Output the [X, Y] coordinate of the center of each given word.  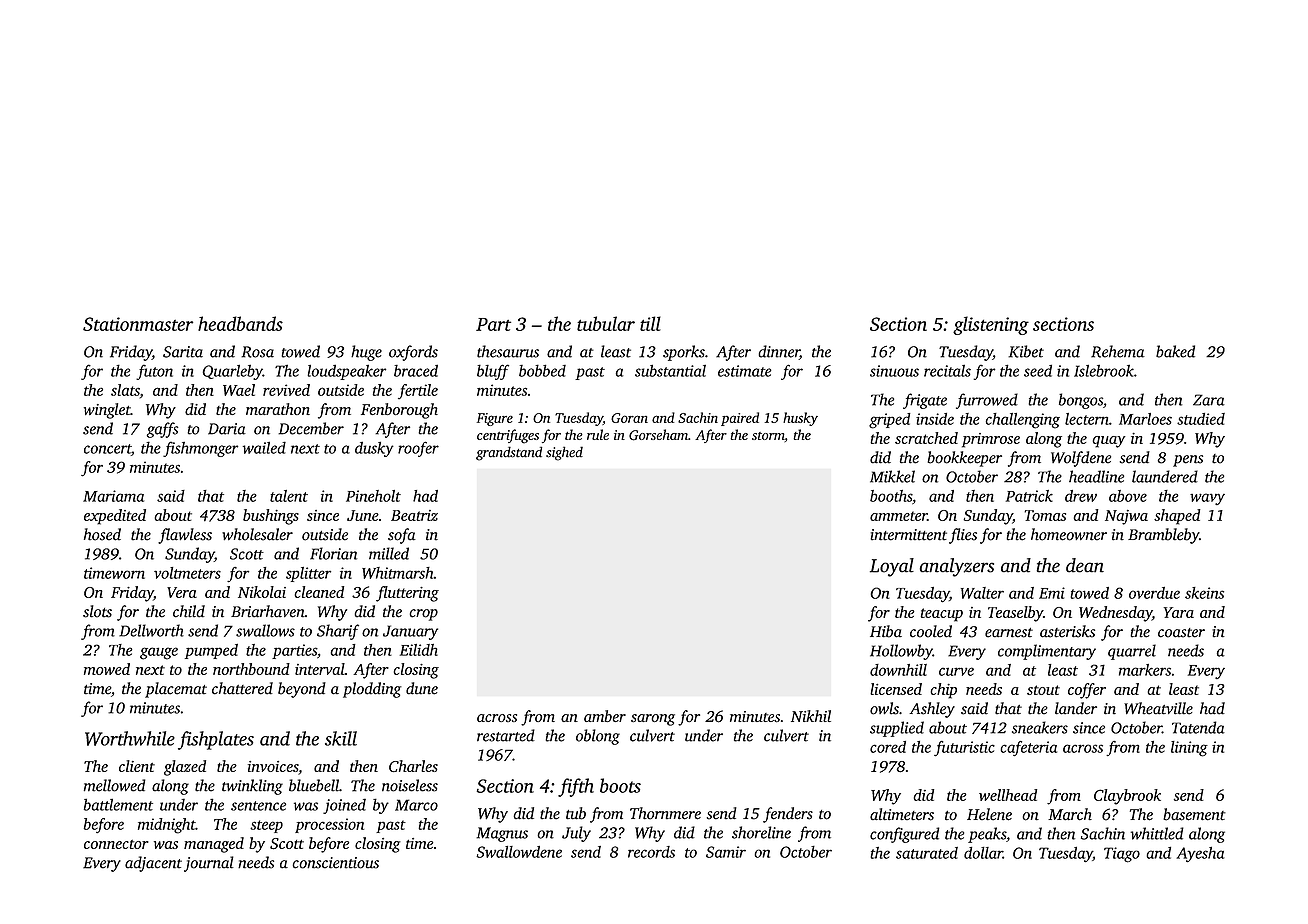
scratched [926, 438]
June [363, 515]
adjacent [153, 864]
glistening [991, 325]
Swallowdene [519, 852]
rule [598, 434]
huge [366, 353]
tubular [606, 323]
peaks [987, 835]
